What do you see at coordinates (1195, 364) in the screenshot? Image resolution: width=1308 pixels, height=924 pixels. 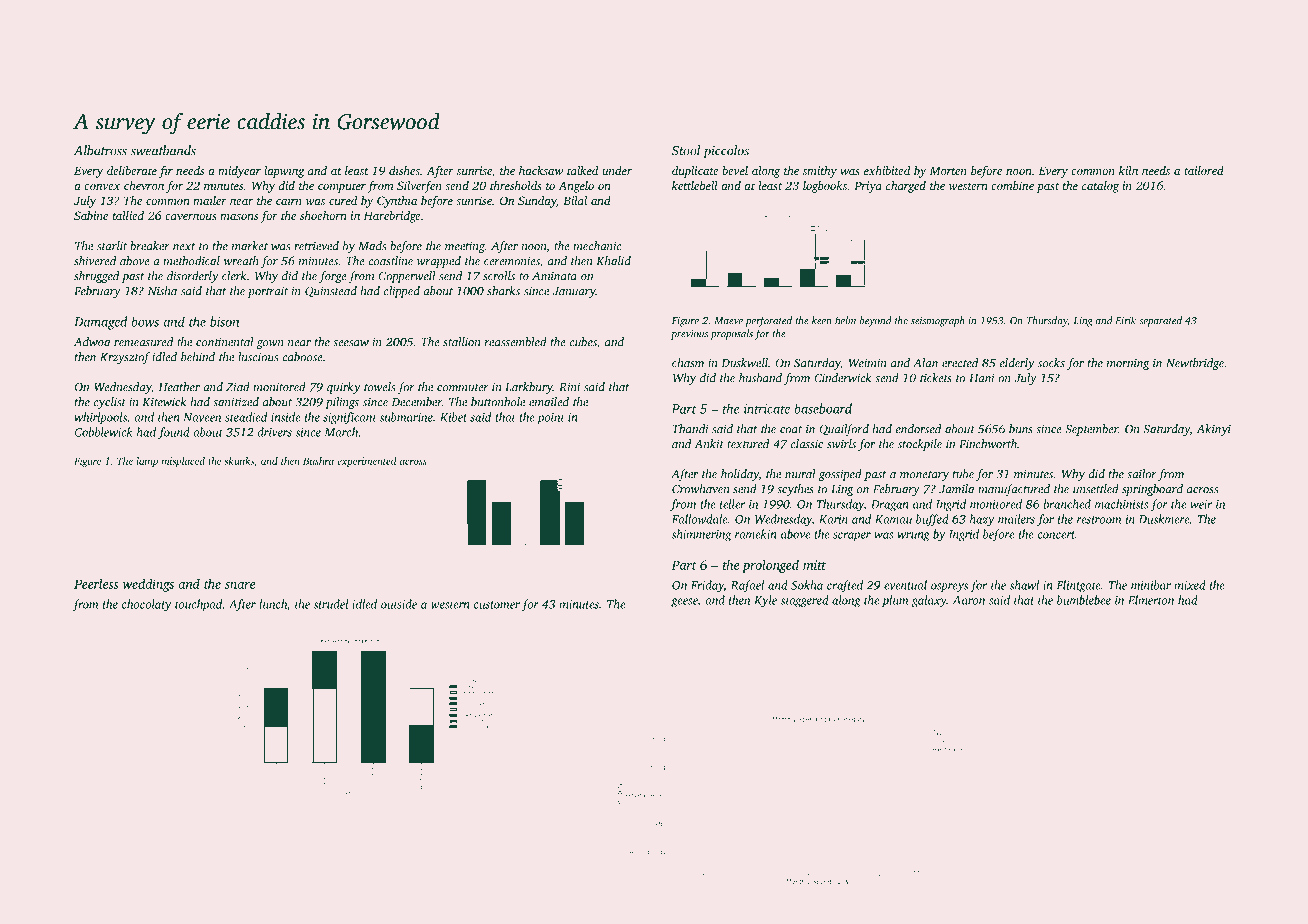 I see `Newtbridge` at bounding box center [1195, 364].
